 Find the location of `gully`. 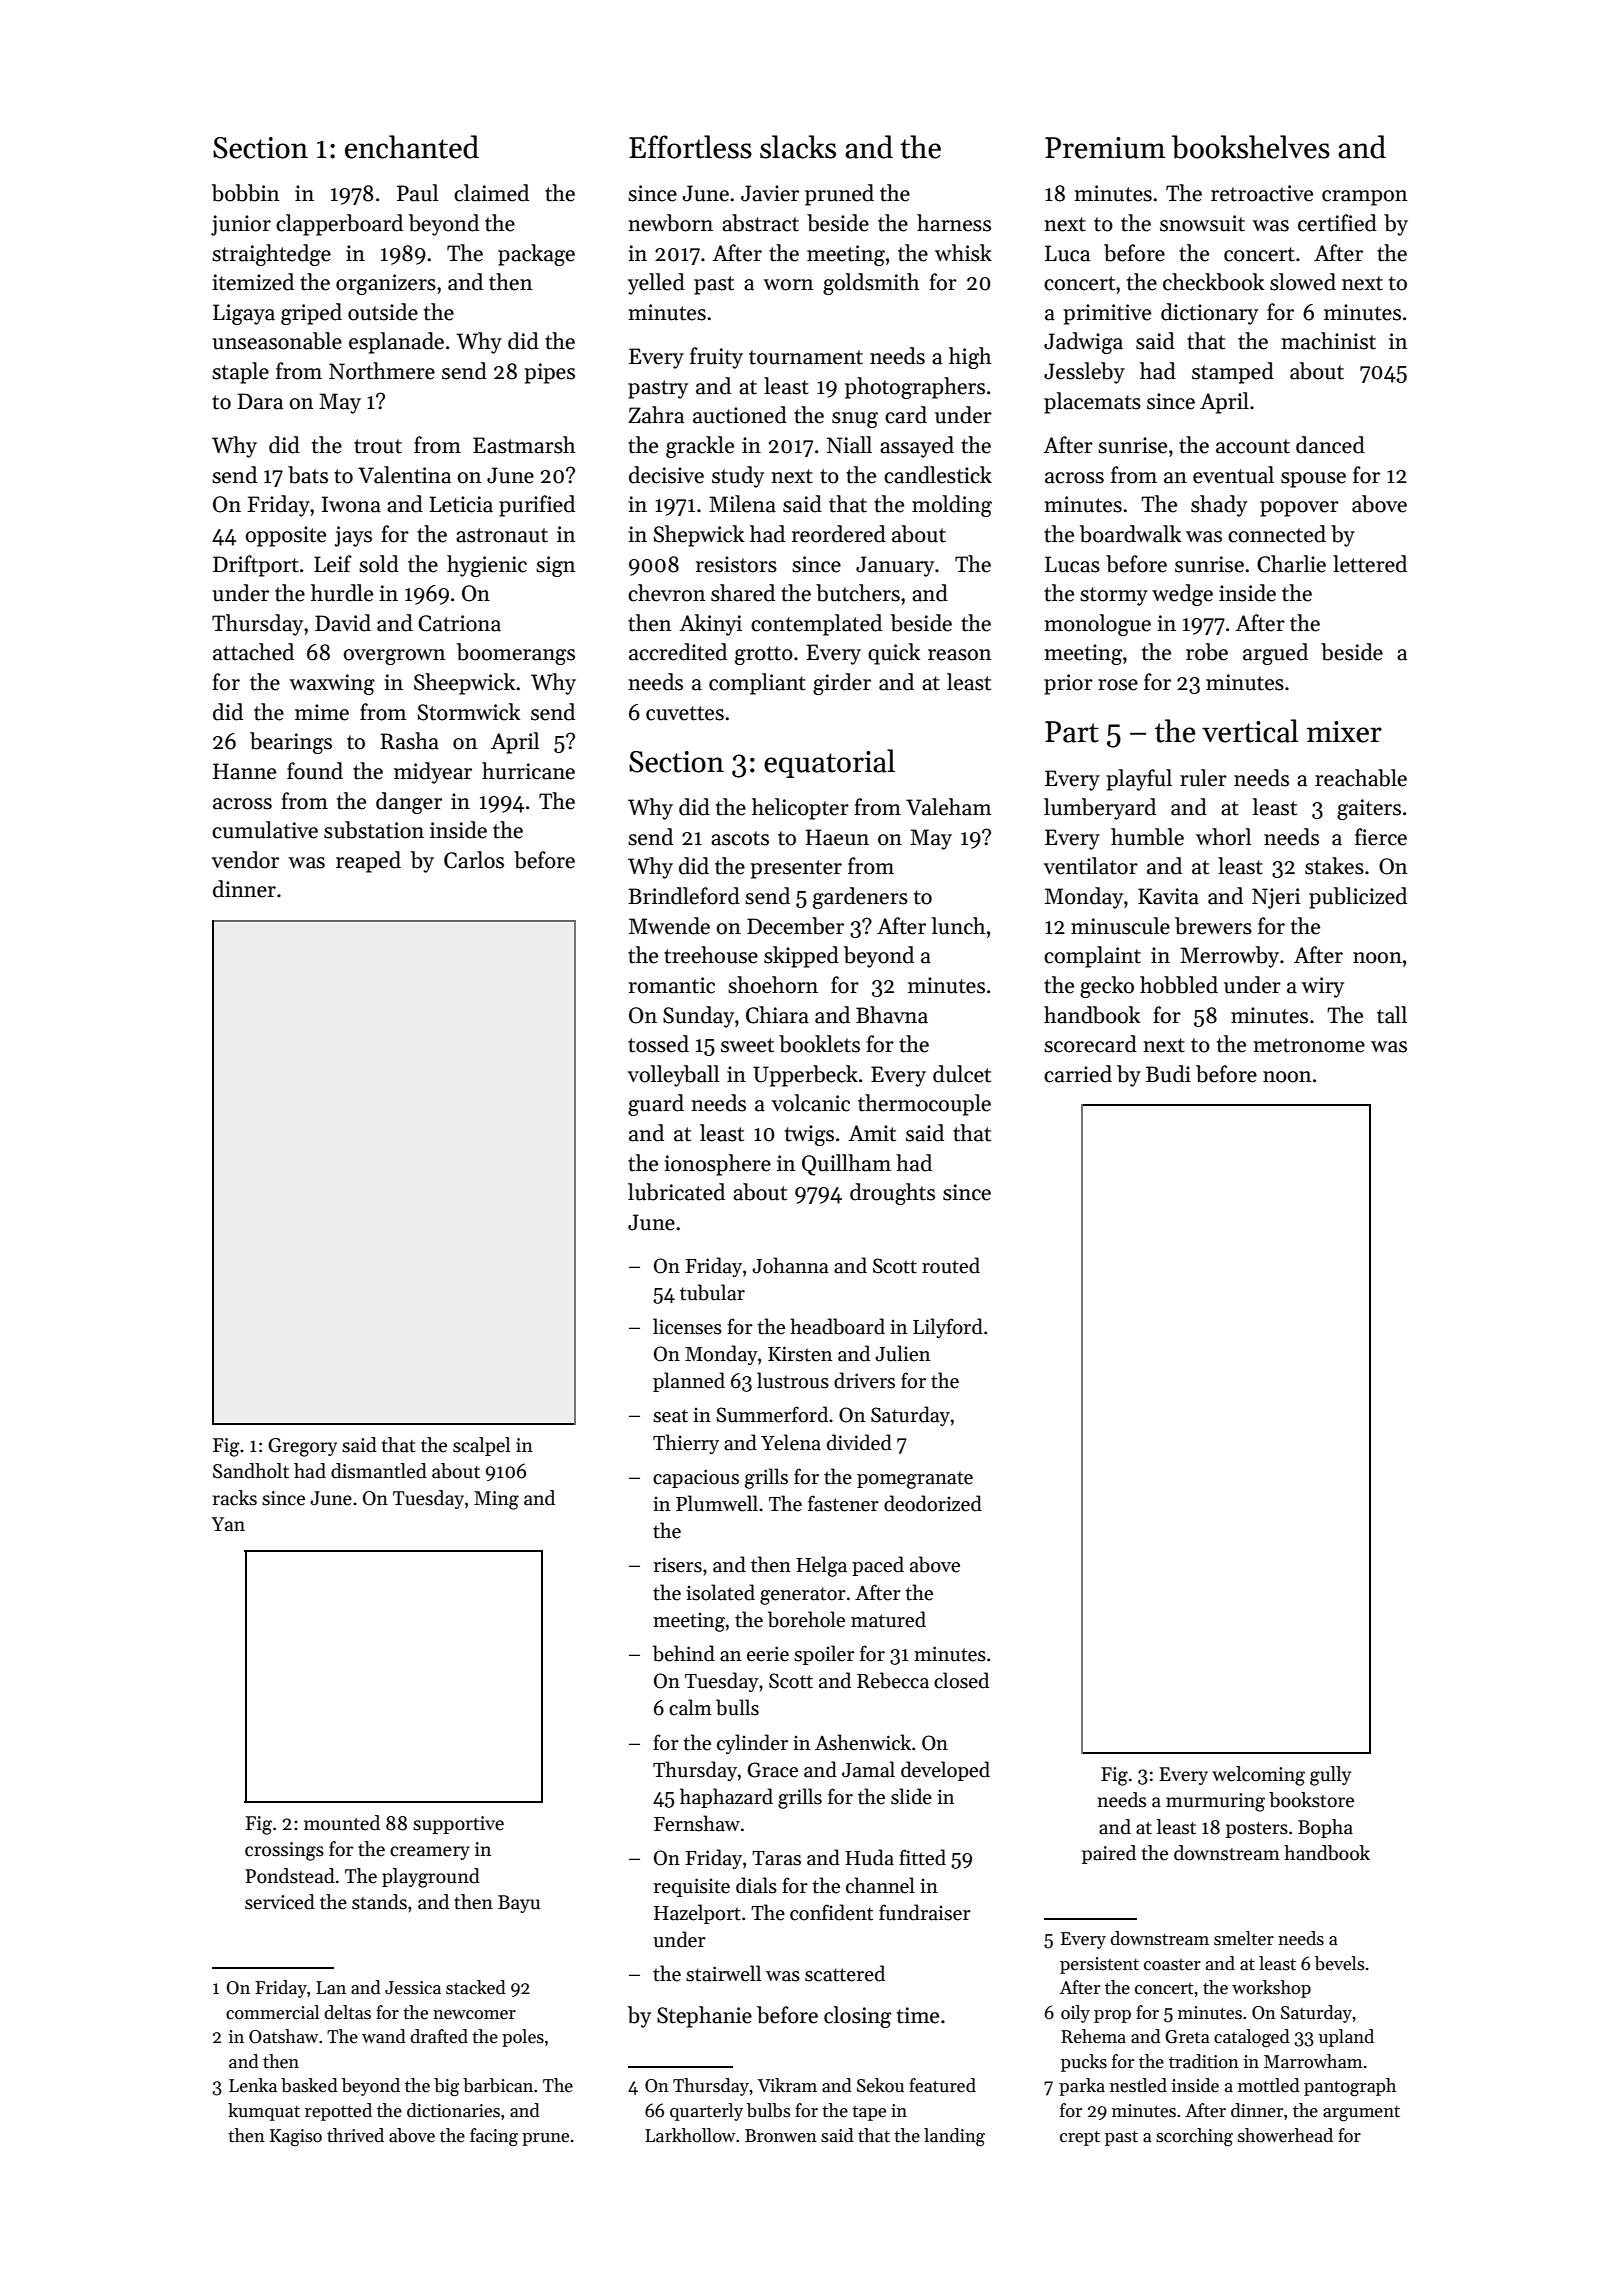

gully is located at coordinates (1330, 1776).
